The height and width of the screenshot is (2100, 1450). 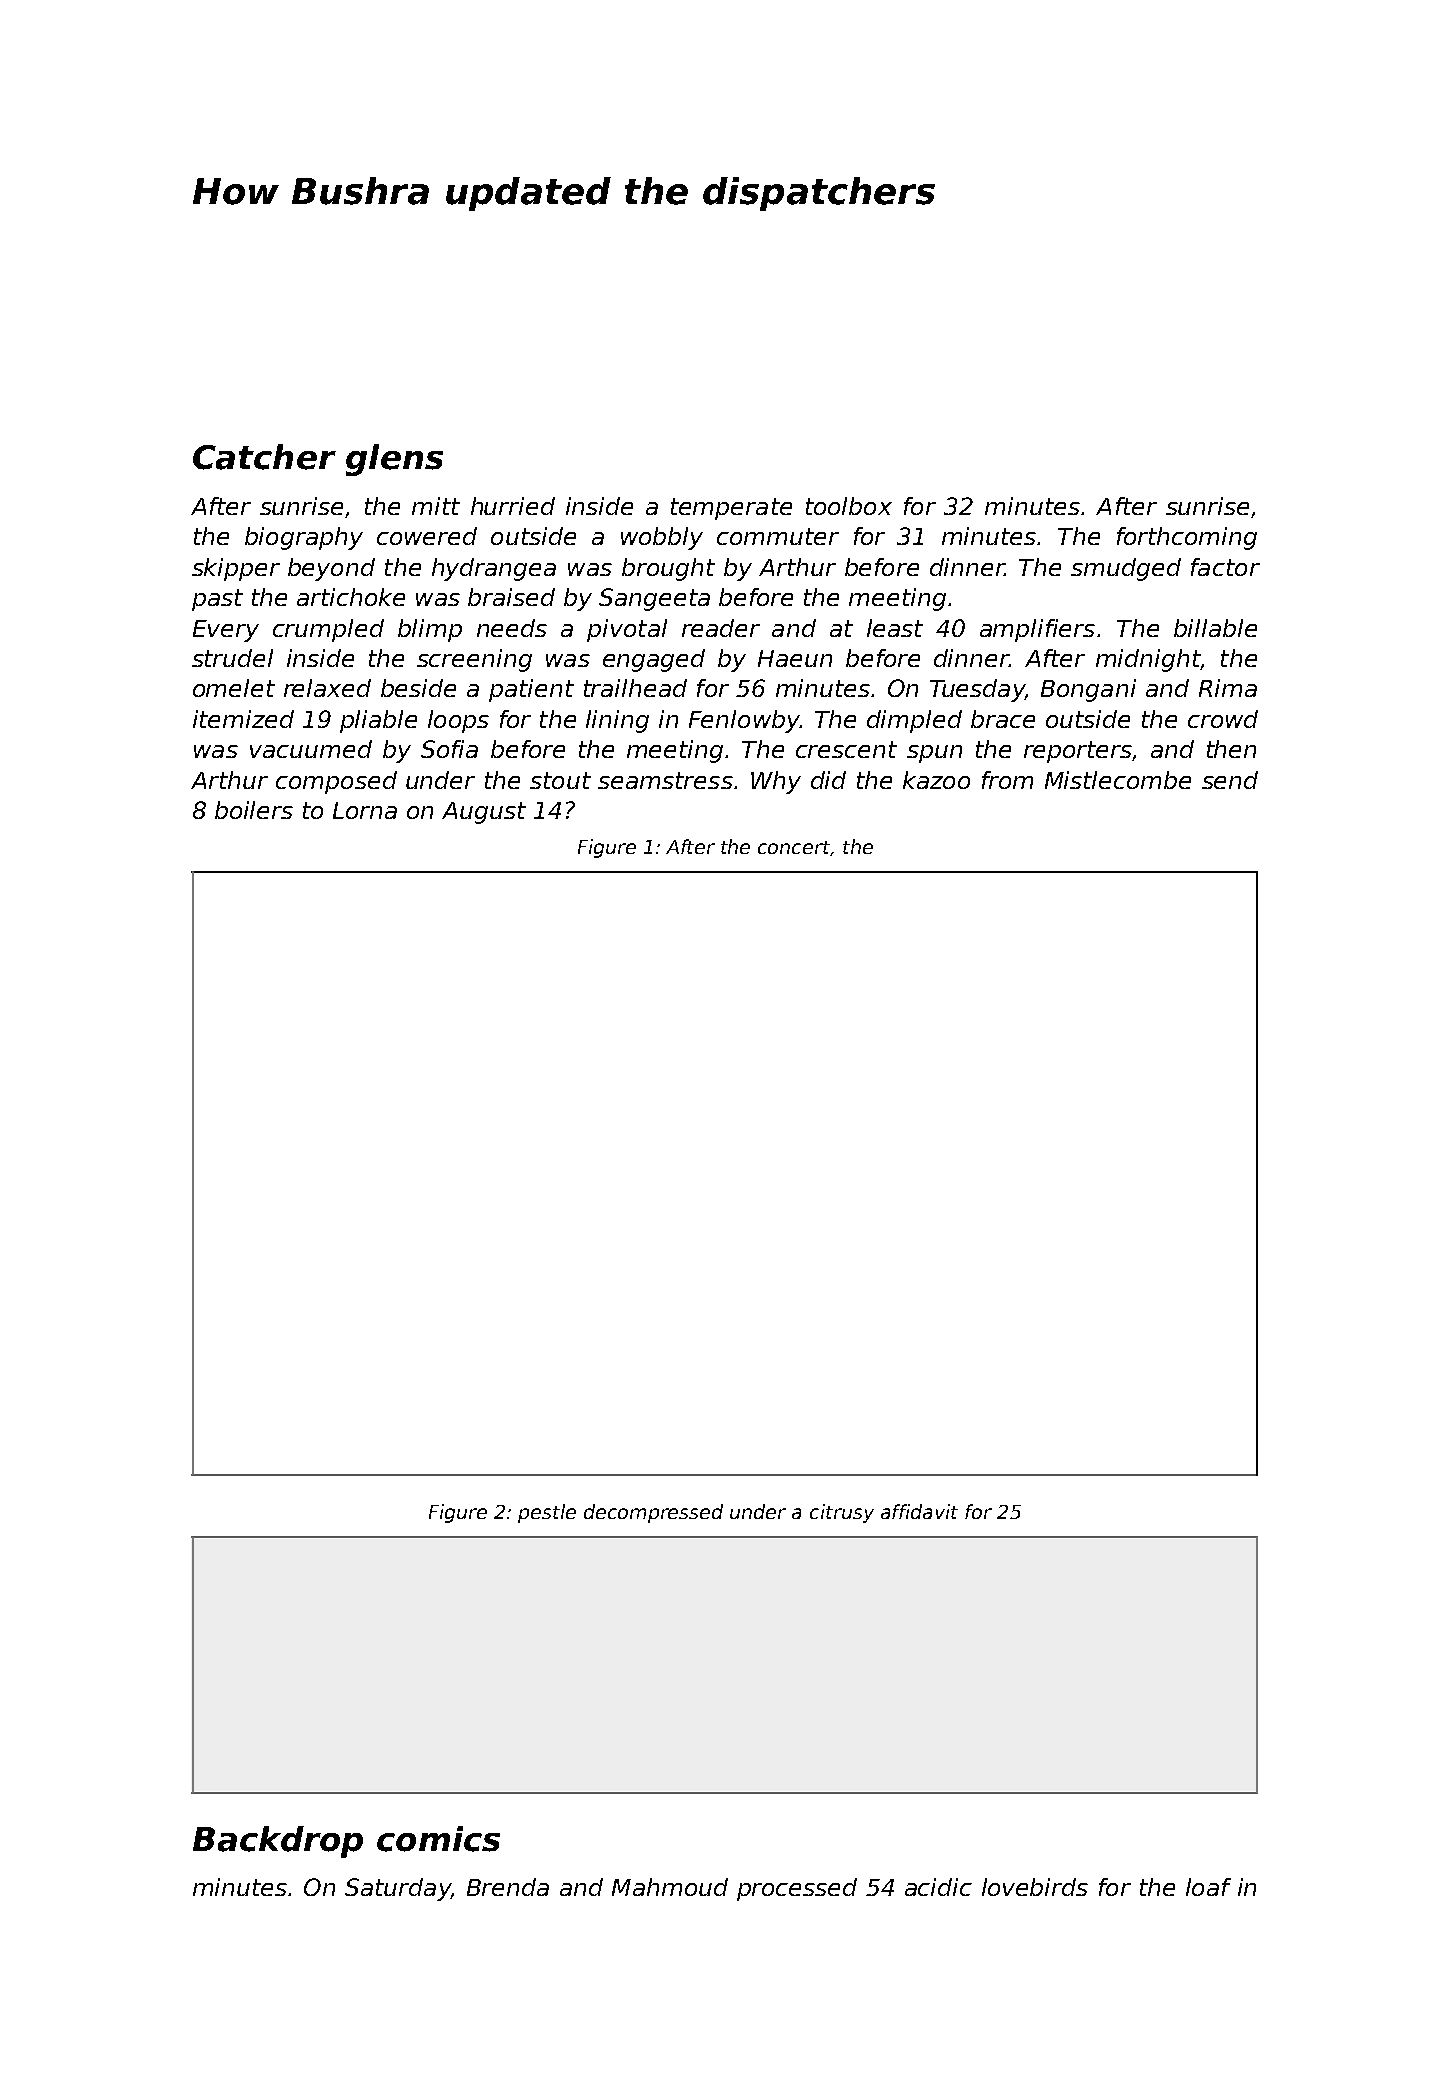 I want to click on concert, so click(x=794, y=847).
